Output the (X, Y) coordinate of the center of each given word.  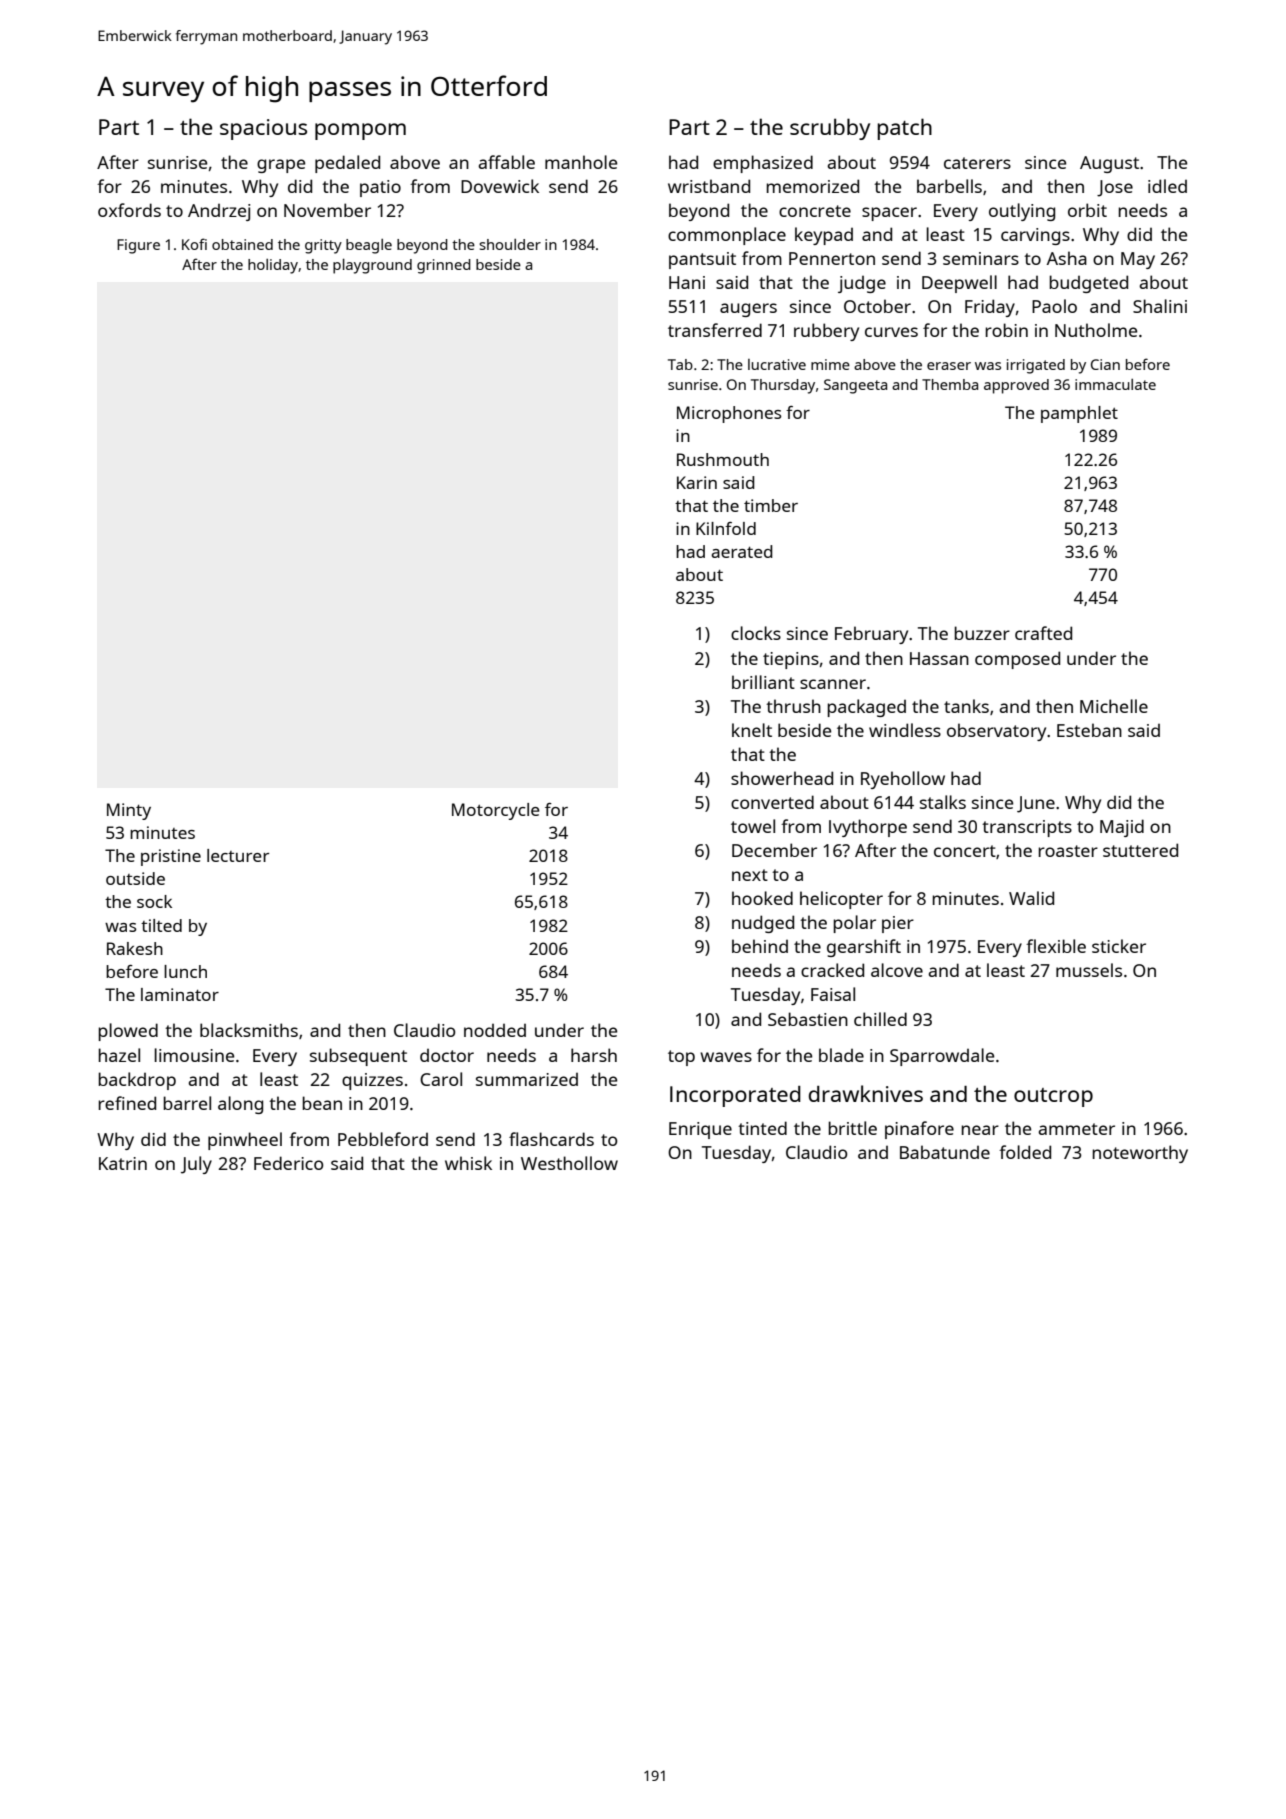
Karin (697, 482)
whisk (468, 1163)
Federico (288, 1163)
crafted (1043, 633)
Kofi (194, 244)
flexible (1056, 946)
